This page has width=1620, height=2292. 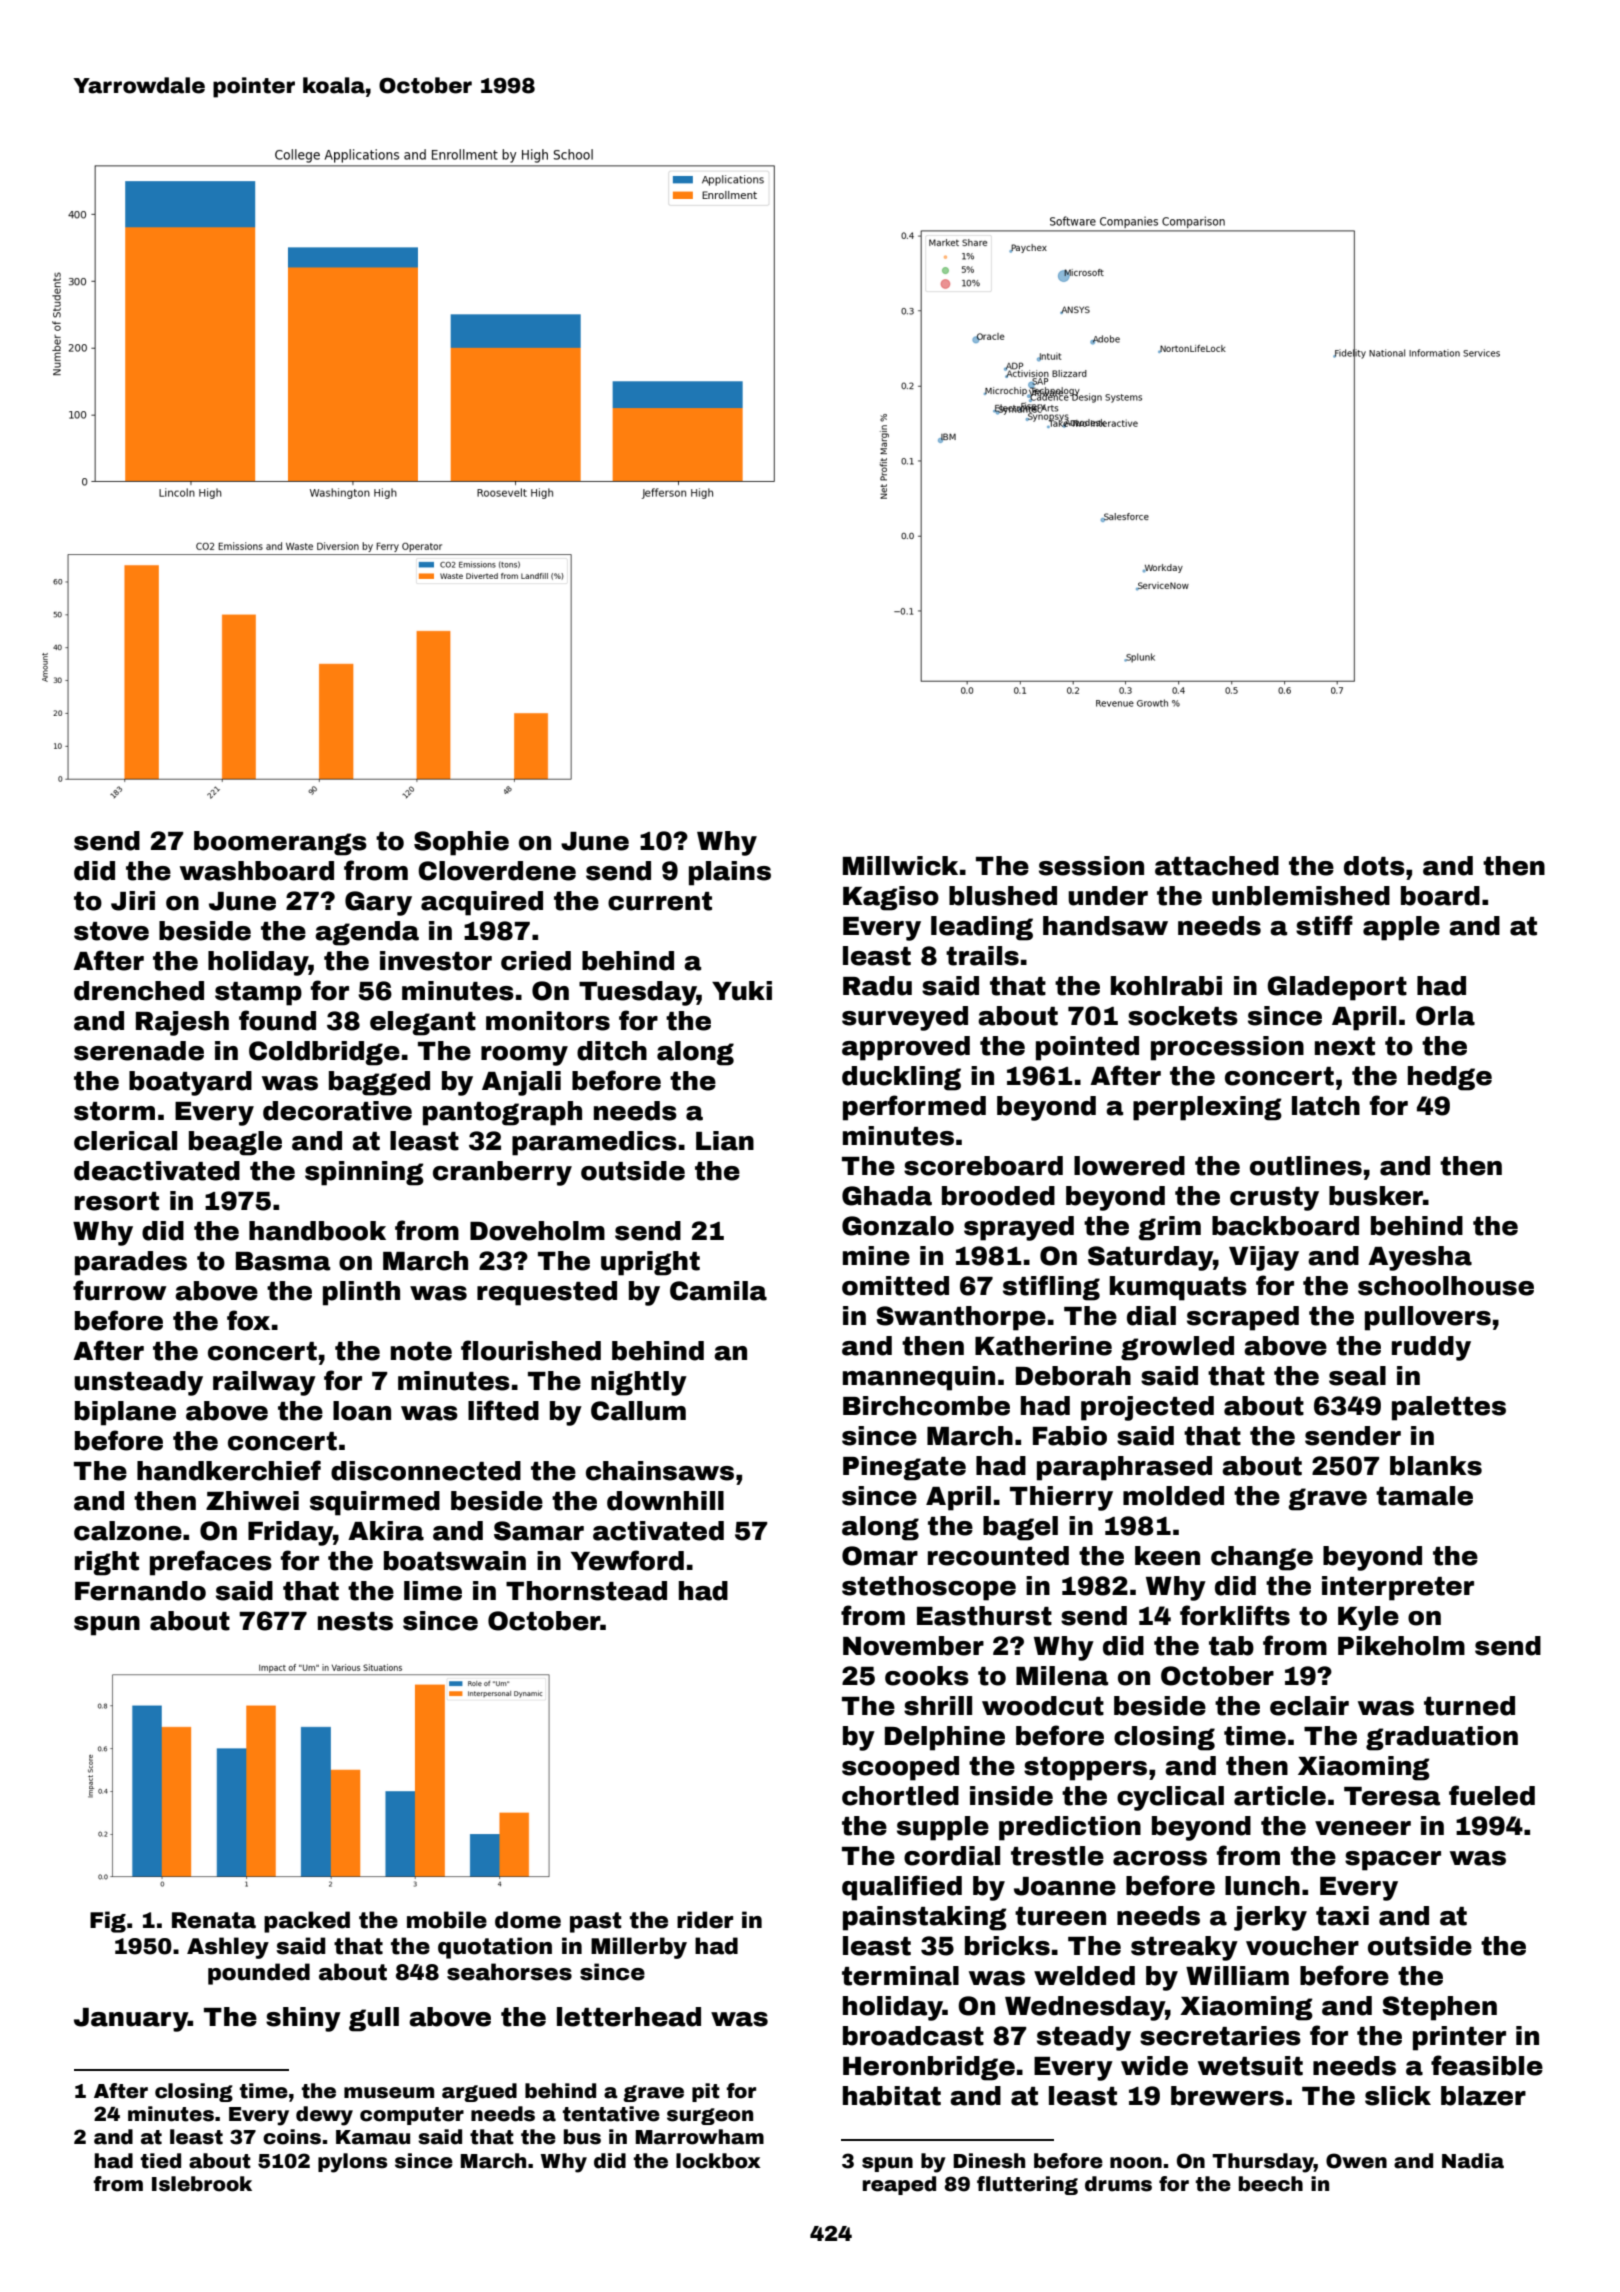 What do you see at coordinates (248, 1320) in the page?
I see `fox` at bounding box center [248, 1320].
